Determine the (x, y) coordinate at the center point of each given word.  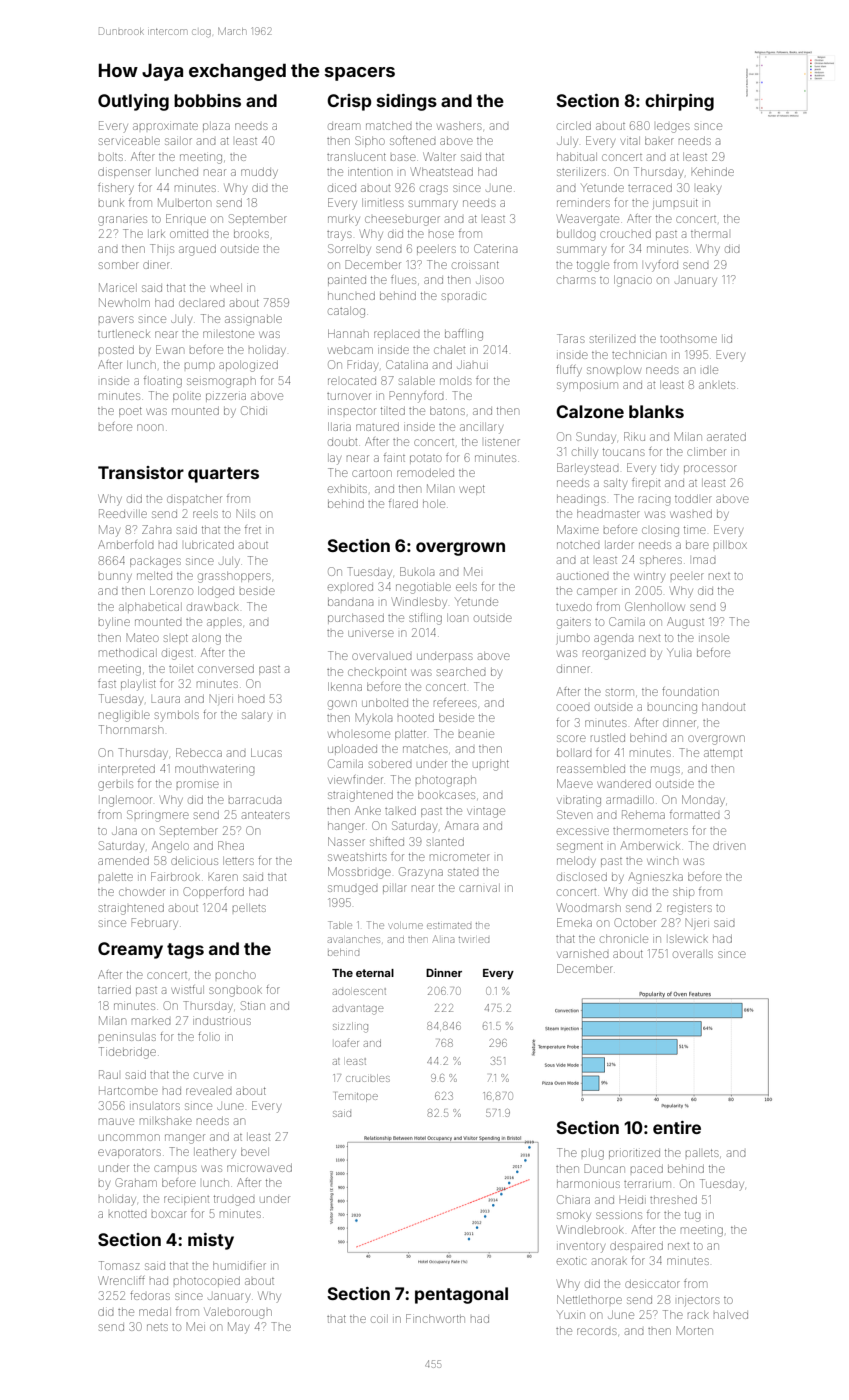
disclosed (582, 877)
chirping (679, 102)
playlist (138, 685)
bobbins (207, 100)
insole (714, 638)
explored (350, 587)
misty (211, 1241)
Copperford (214, 892)
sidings (407, 102)
